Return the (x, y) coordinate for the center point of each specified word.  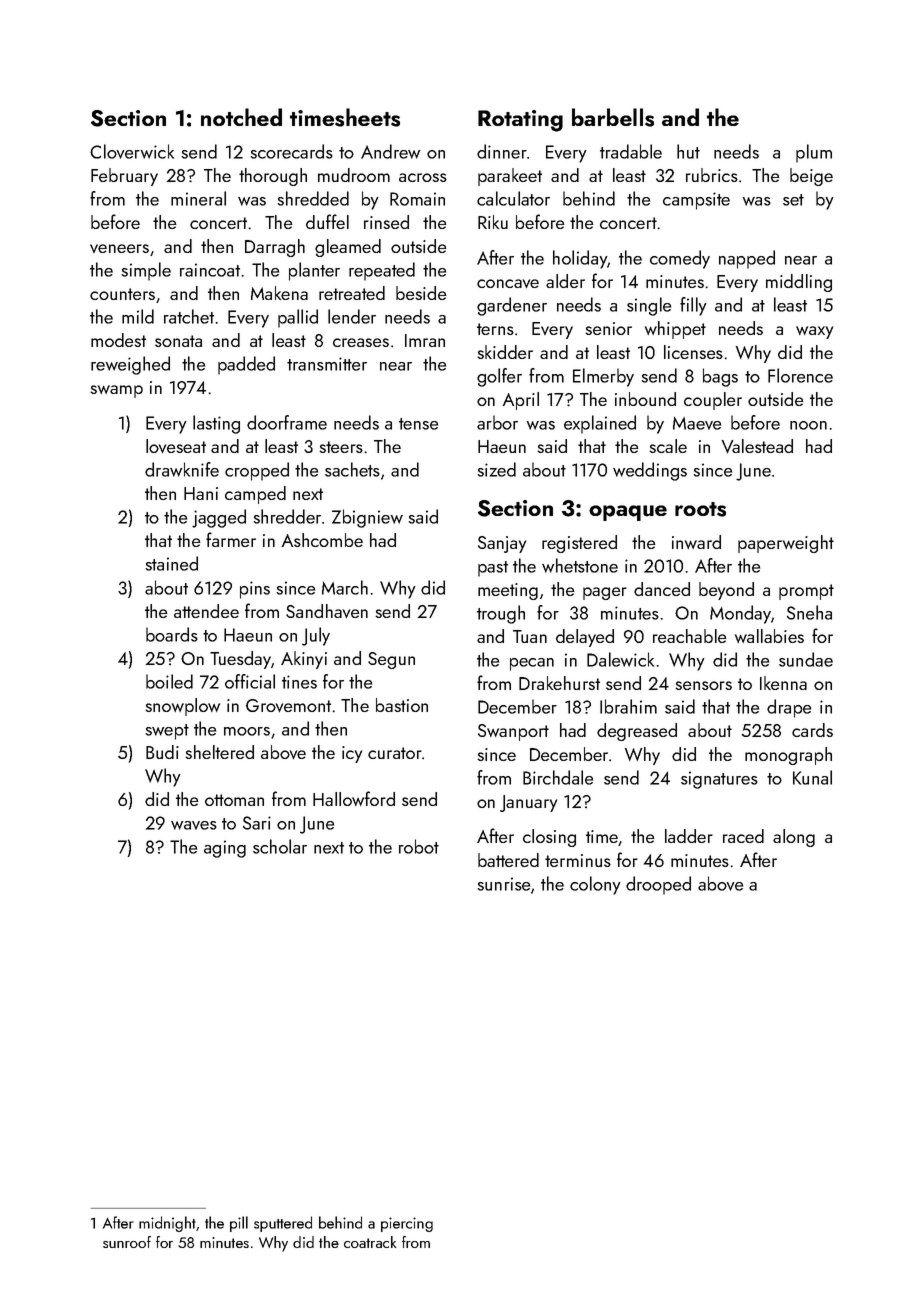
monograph (788, 756)
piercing (407, 1224)
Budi (162, 752)
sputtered (283, 1224)
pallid (298, 318)
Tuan (530, 636)
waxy (814, 332)
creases (361, 342)
